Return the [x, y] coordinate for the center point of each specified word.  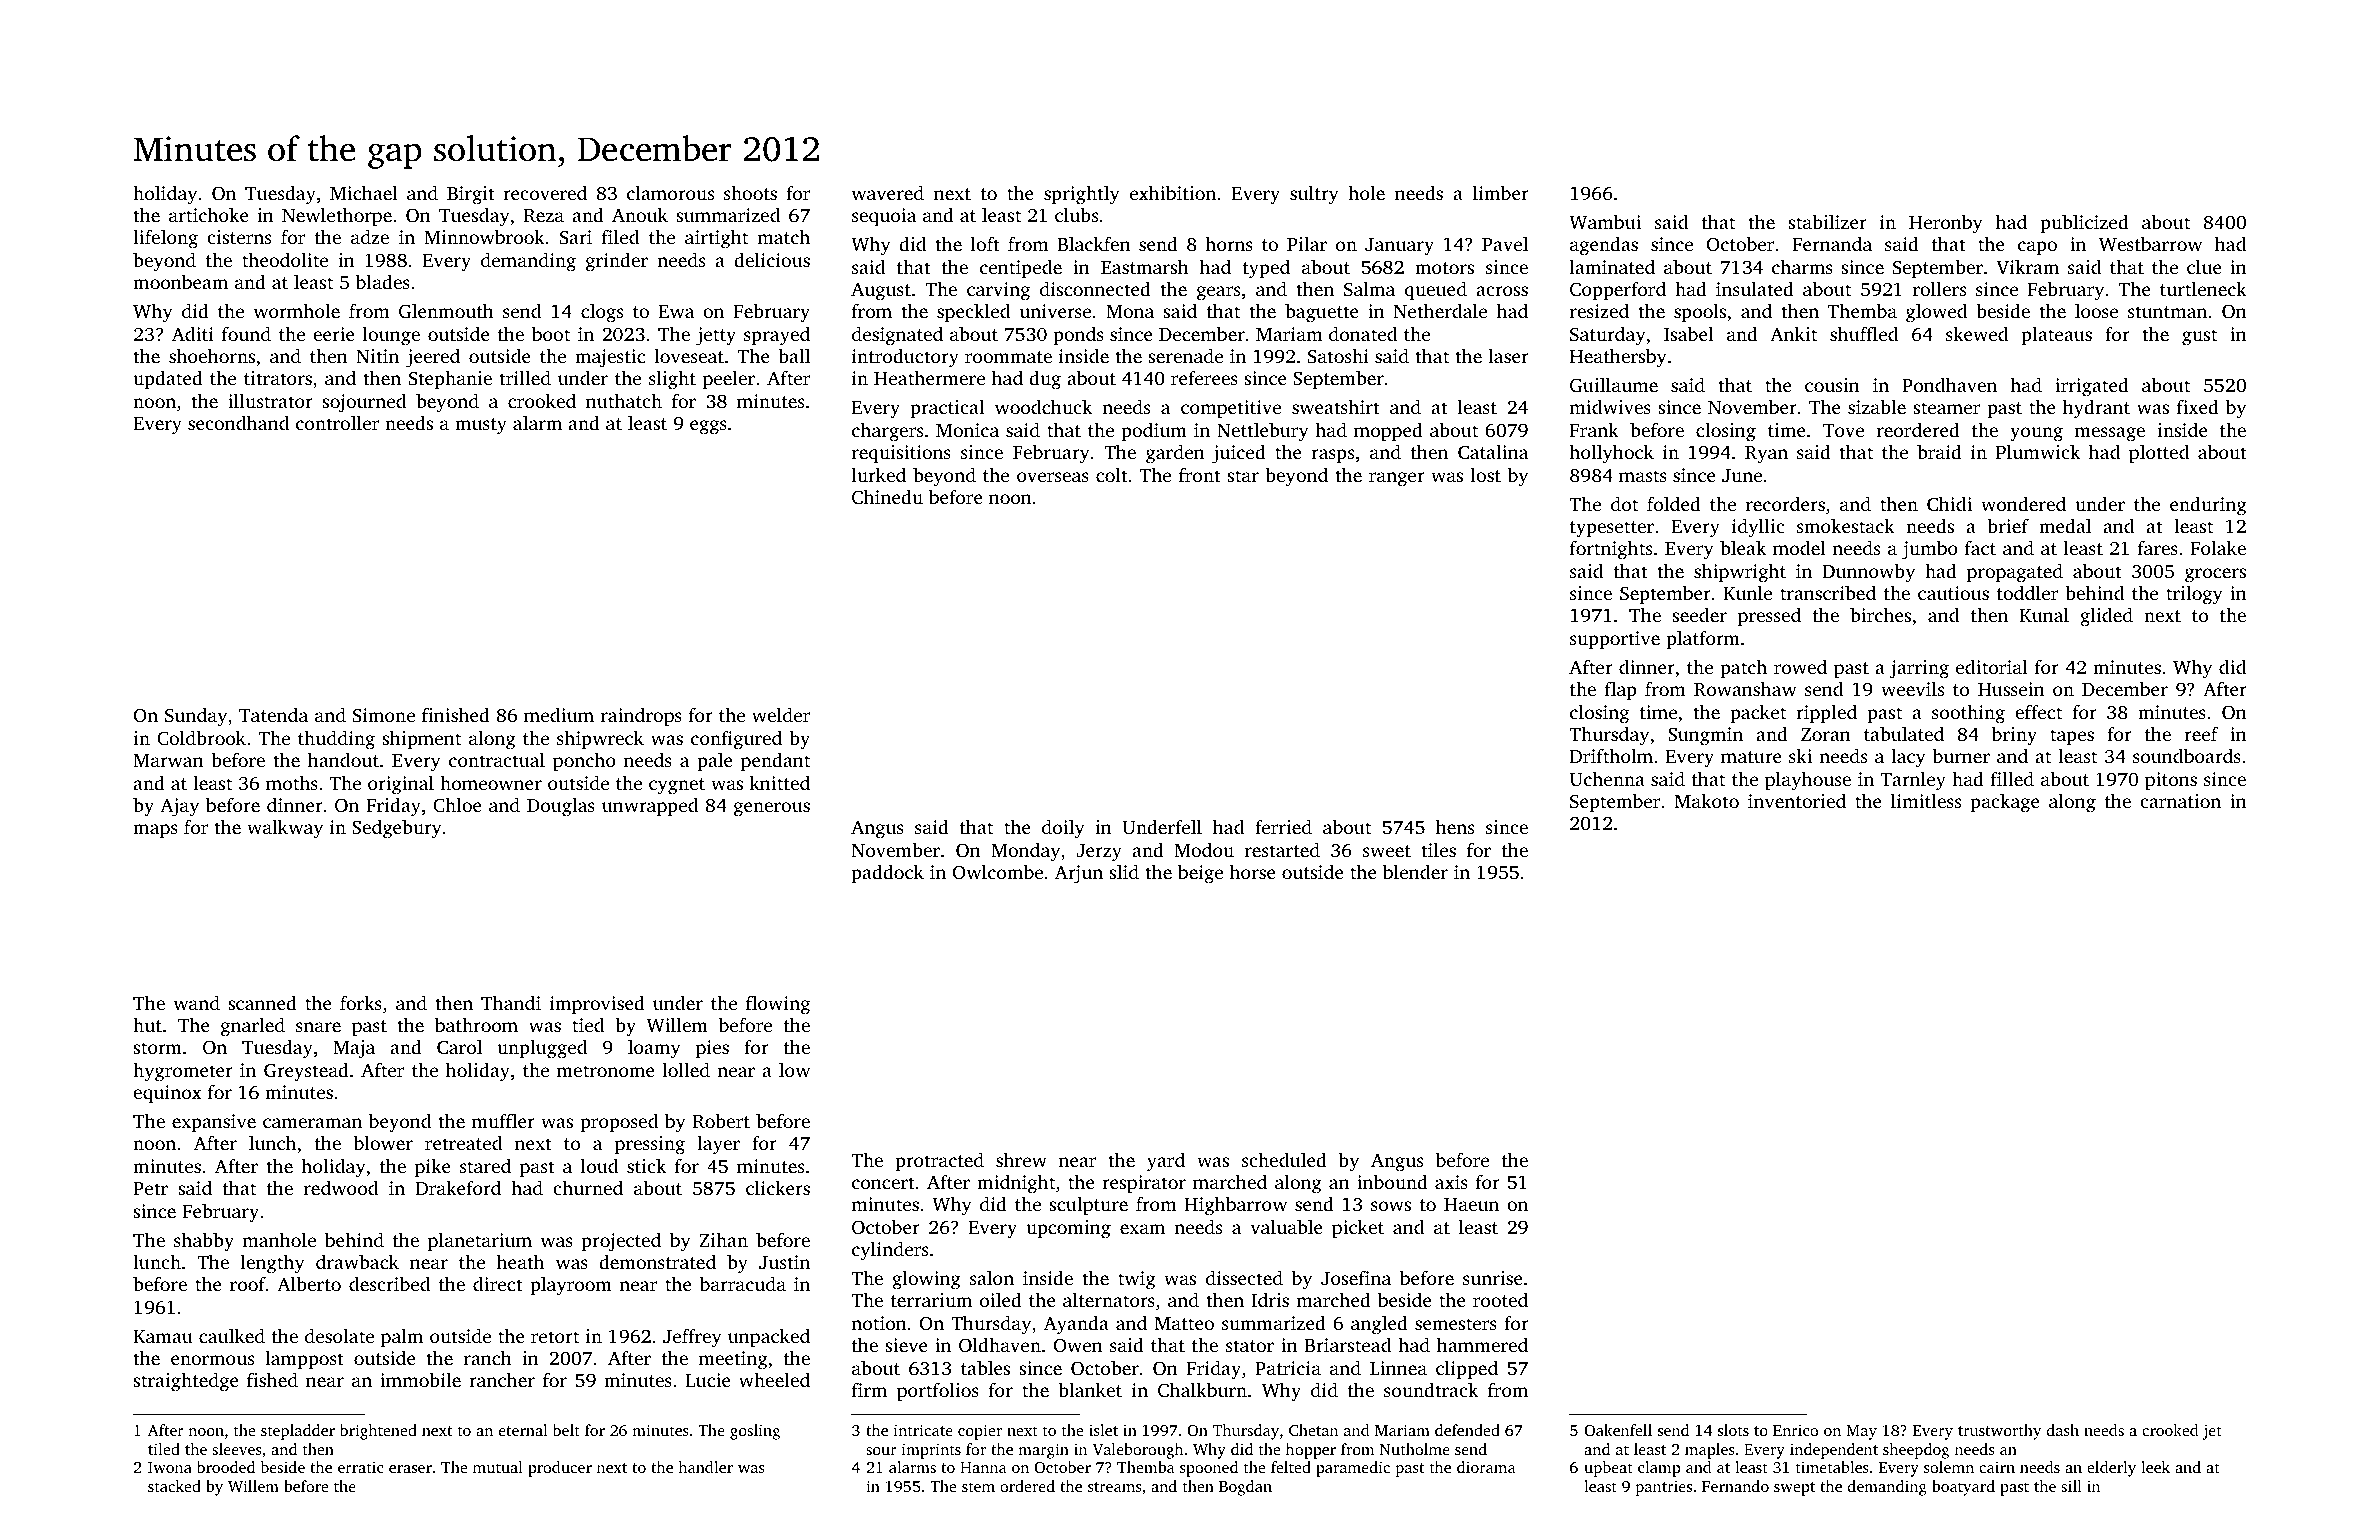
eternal [523, 1430]
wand [197, 1002]
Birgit [471, 195]
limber [1501, 192]
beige [1200, 874]
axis [1451, 1182]
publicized [2084, 223]
